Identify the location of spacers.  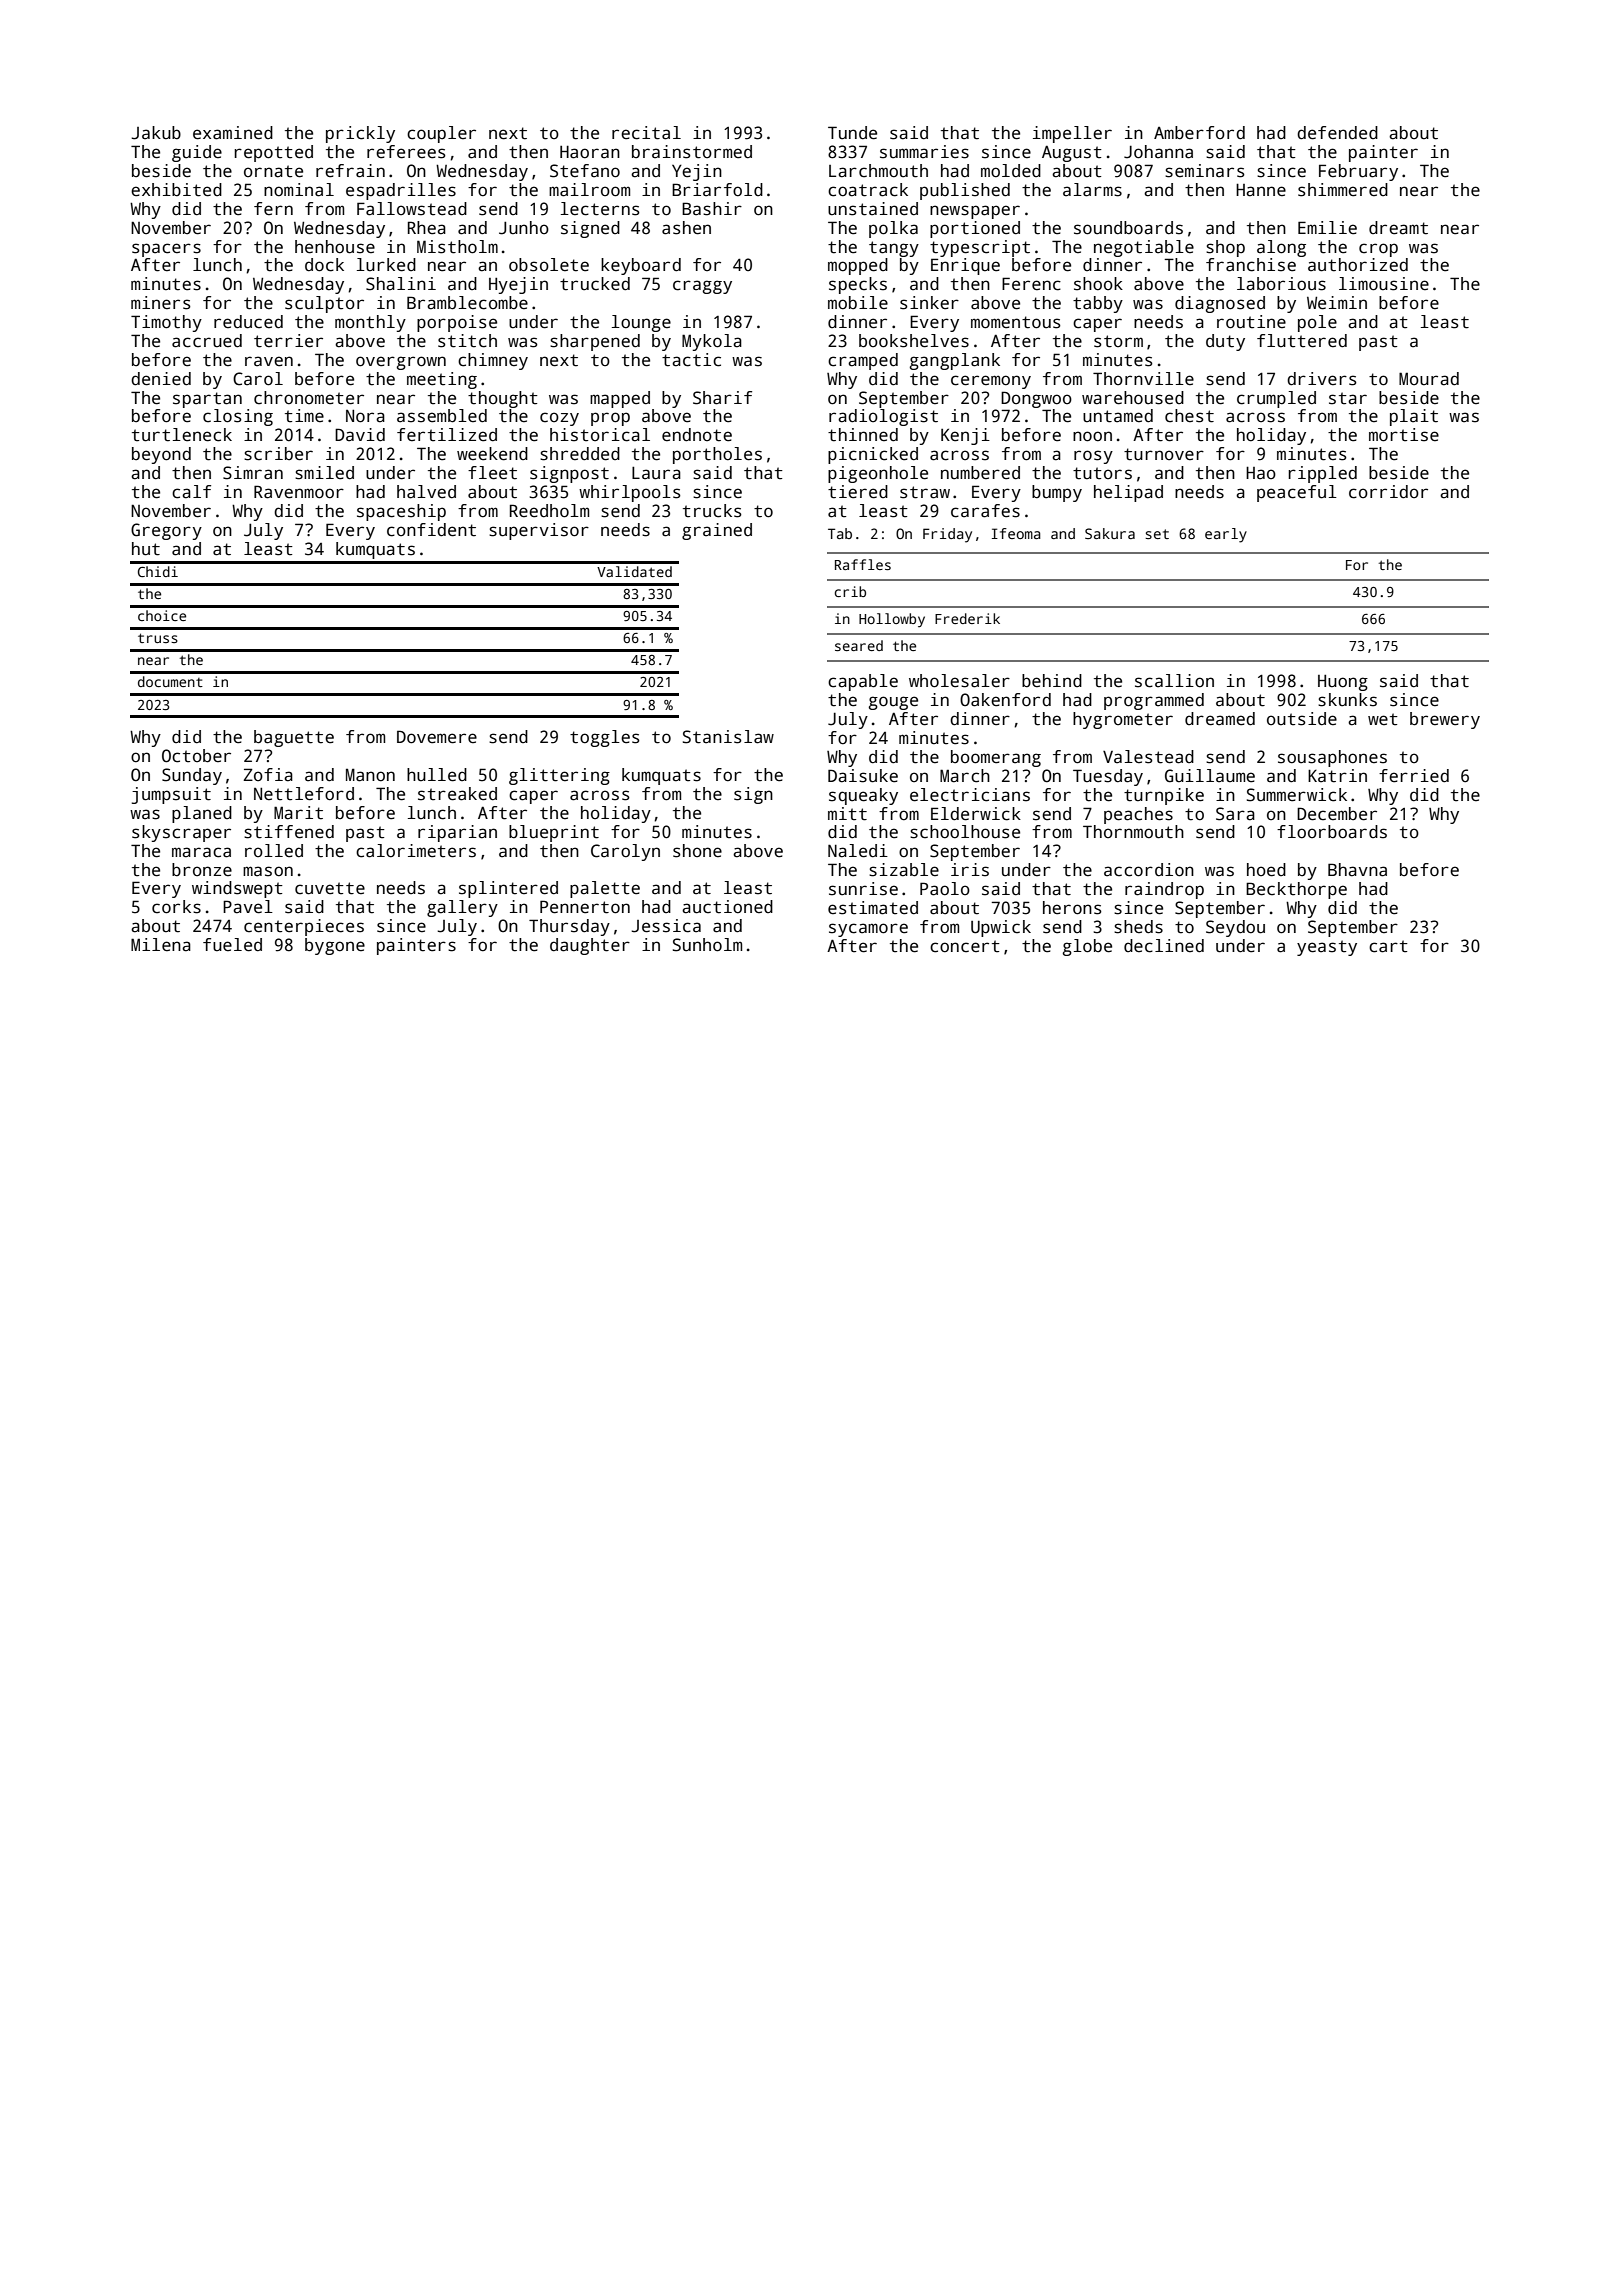
(166, 250).
